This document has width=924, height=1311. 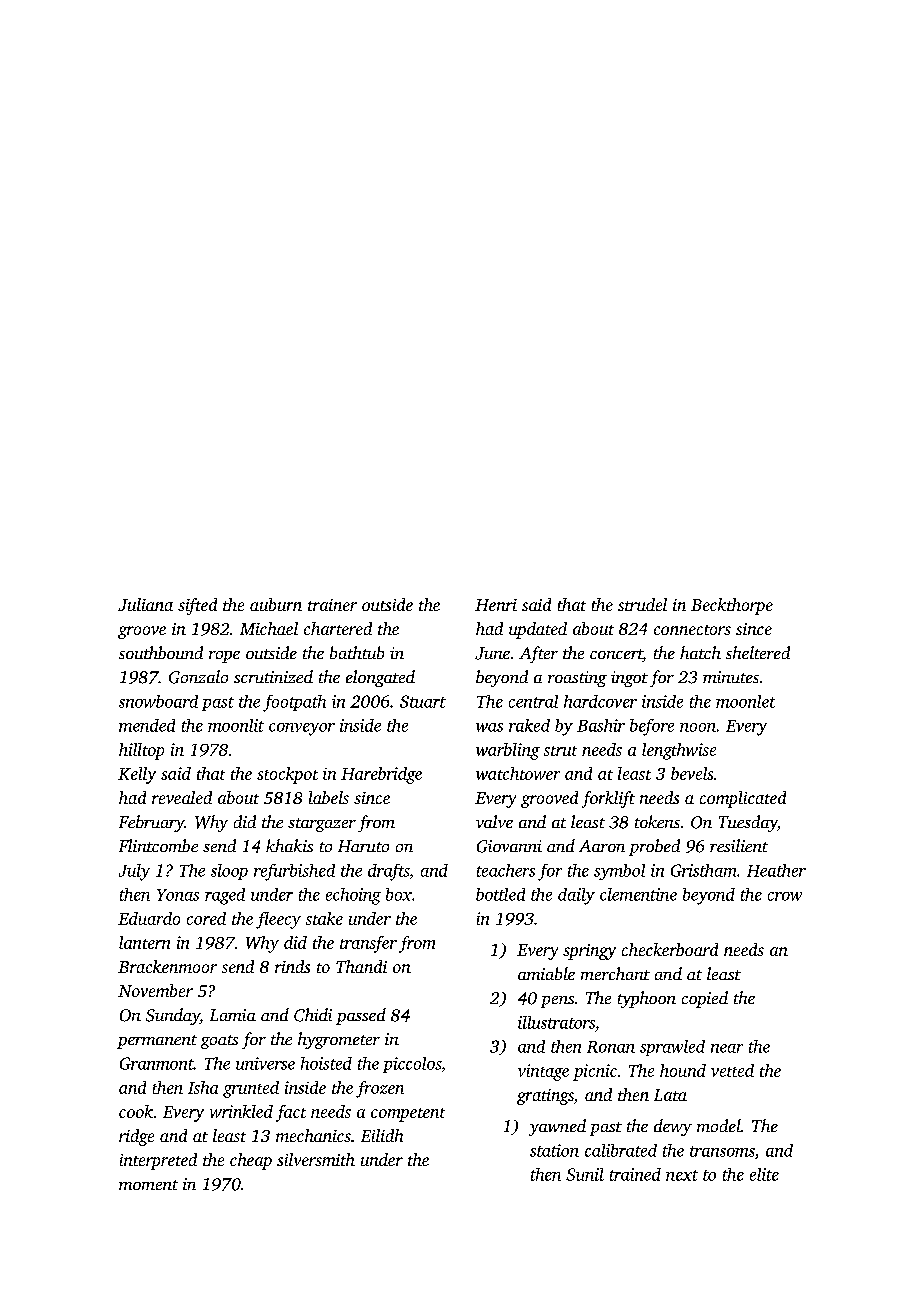 I want to click on Stuart, so click(x=423, y=701).
